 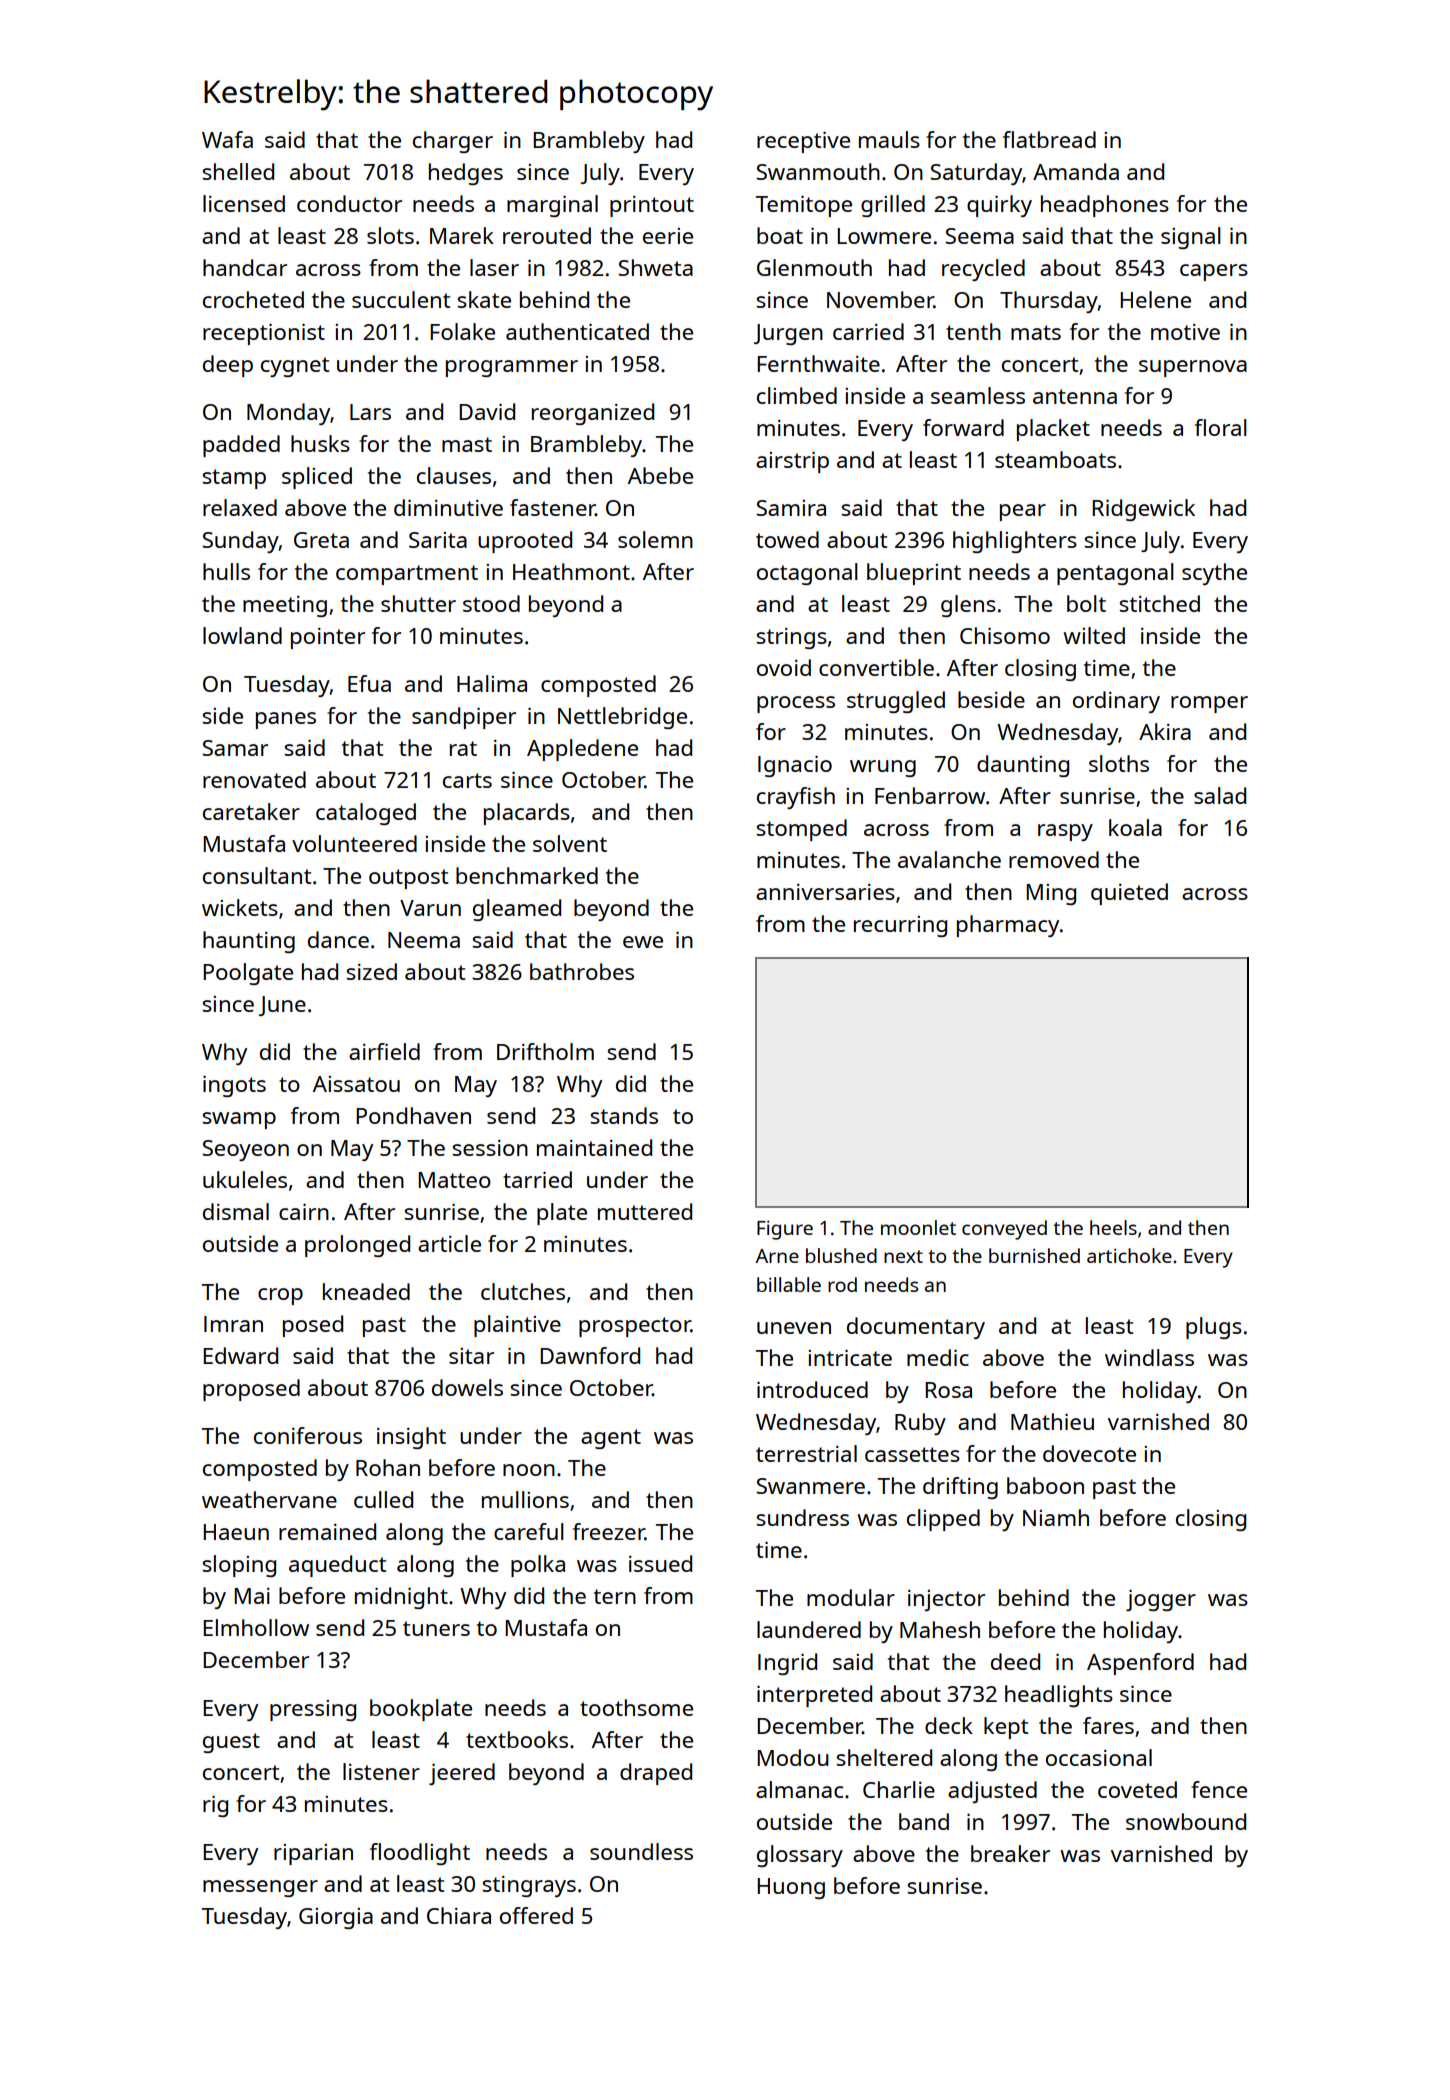 What do you see at coordinates (791, 1888) in the screenshot?
I see `Huong` at bounding box center [791, 1888].
